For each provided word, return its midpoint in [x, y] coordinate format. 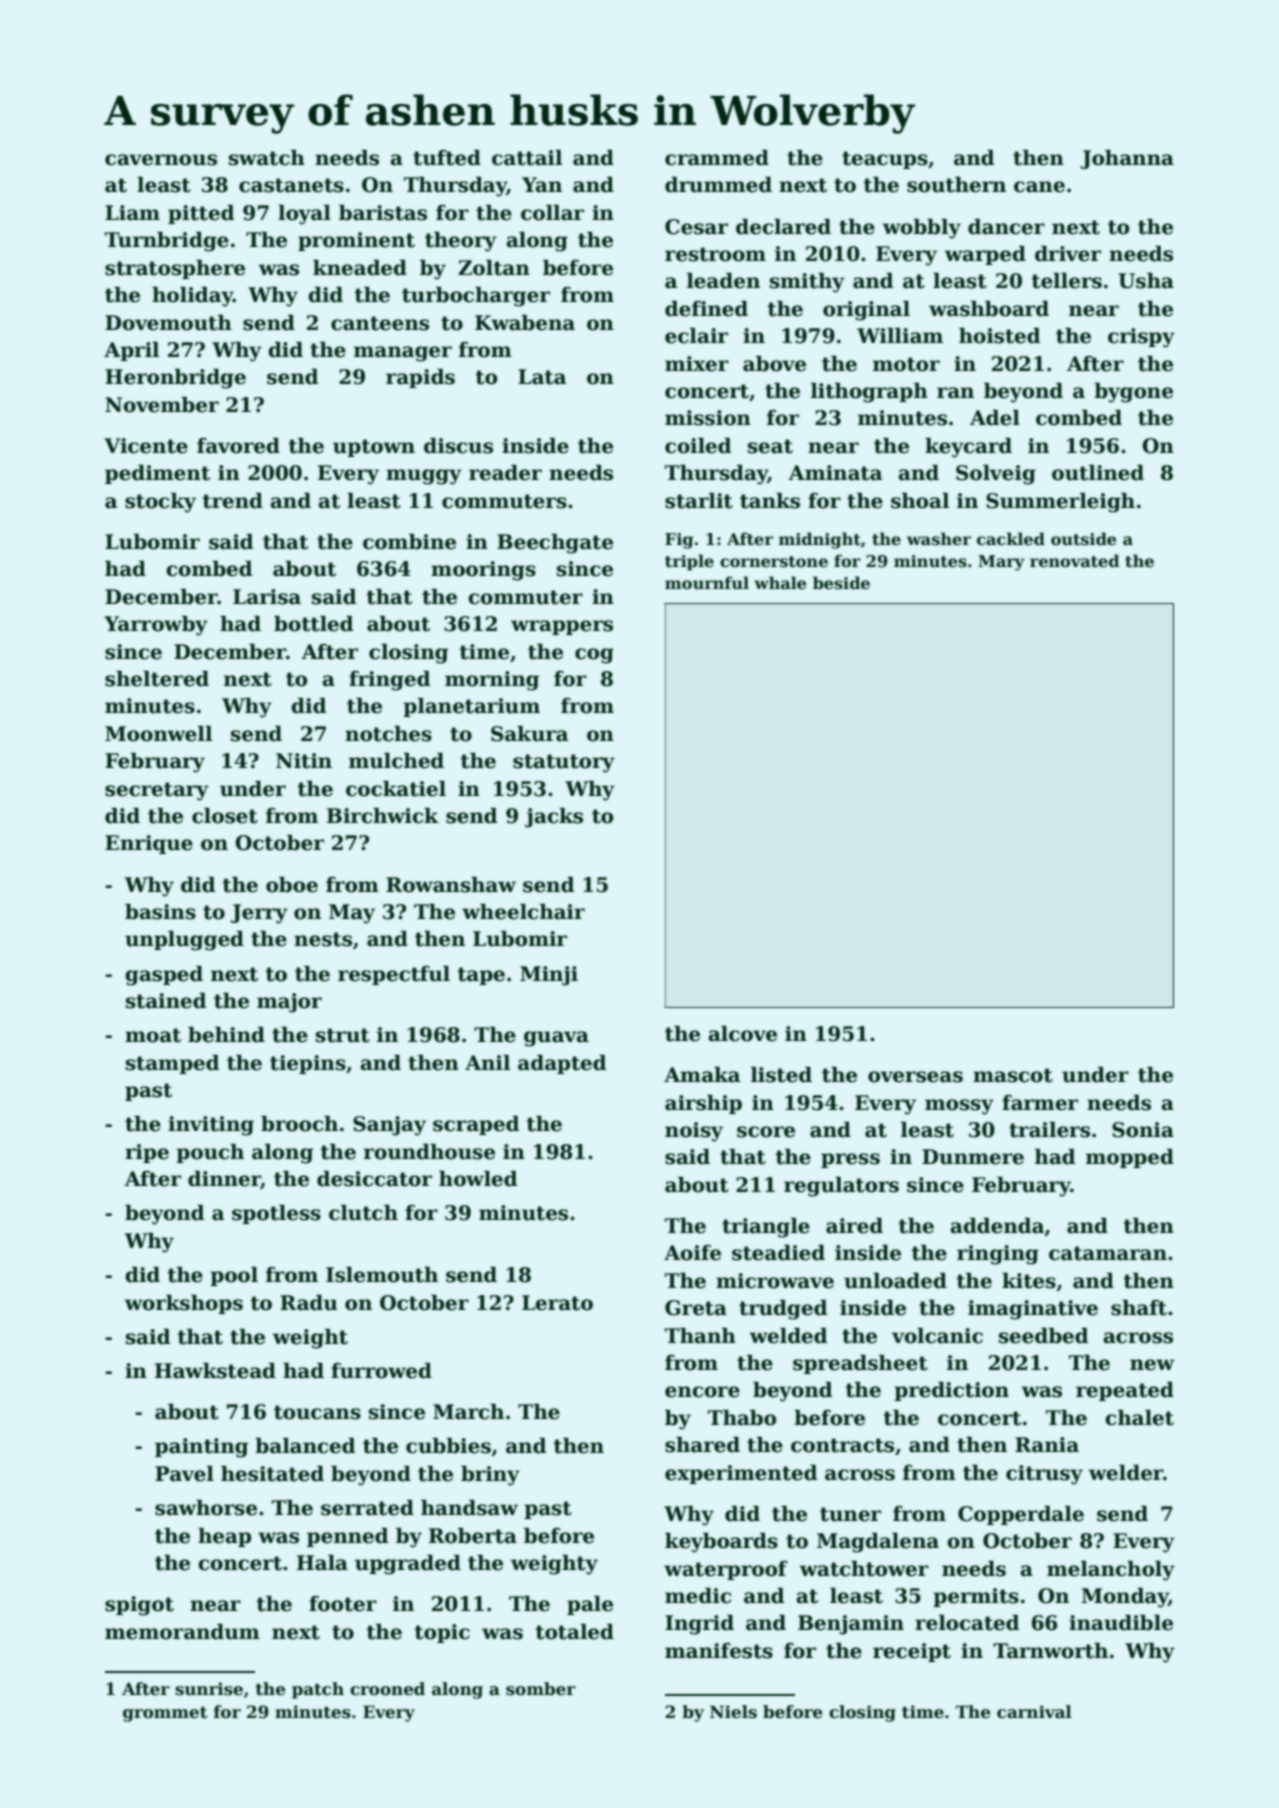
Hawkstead [215, 1371]
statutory [564, 763]
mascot [1013, 1075]
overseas [915, 1077]
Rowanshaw [451, 885]
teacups [885, 160]
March [468, 1412]
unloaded [895, 1281]
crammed [717, 158]
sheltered [157, 679]
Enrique [149, 844]
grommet [165, 1714]
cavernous [161, 160]
